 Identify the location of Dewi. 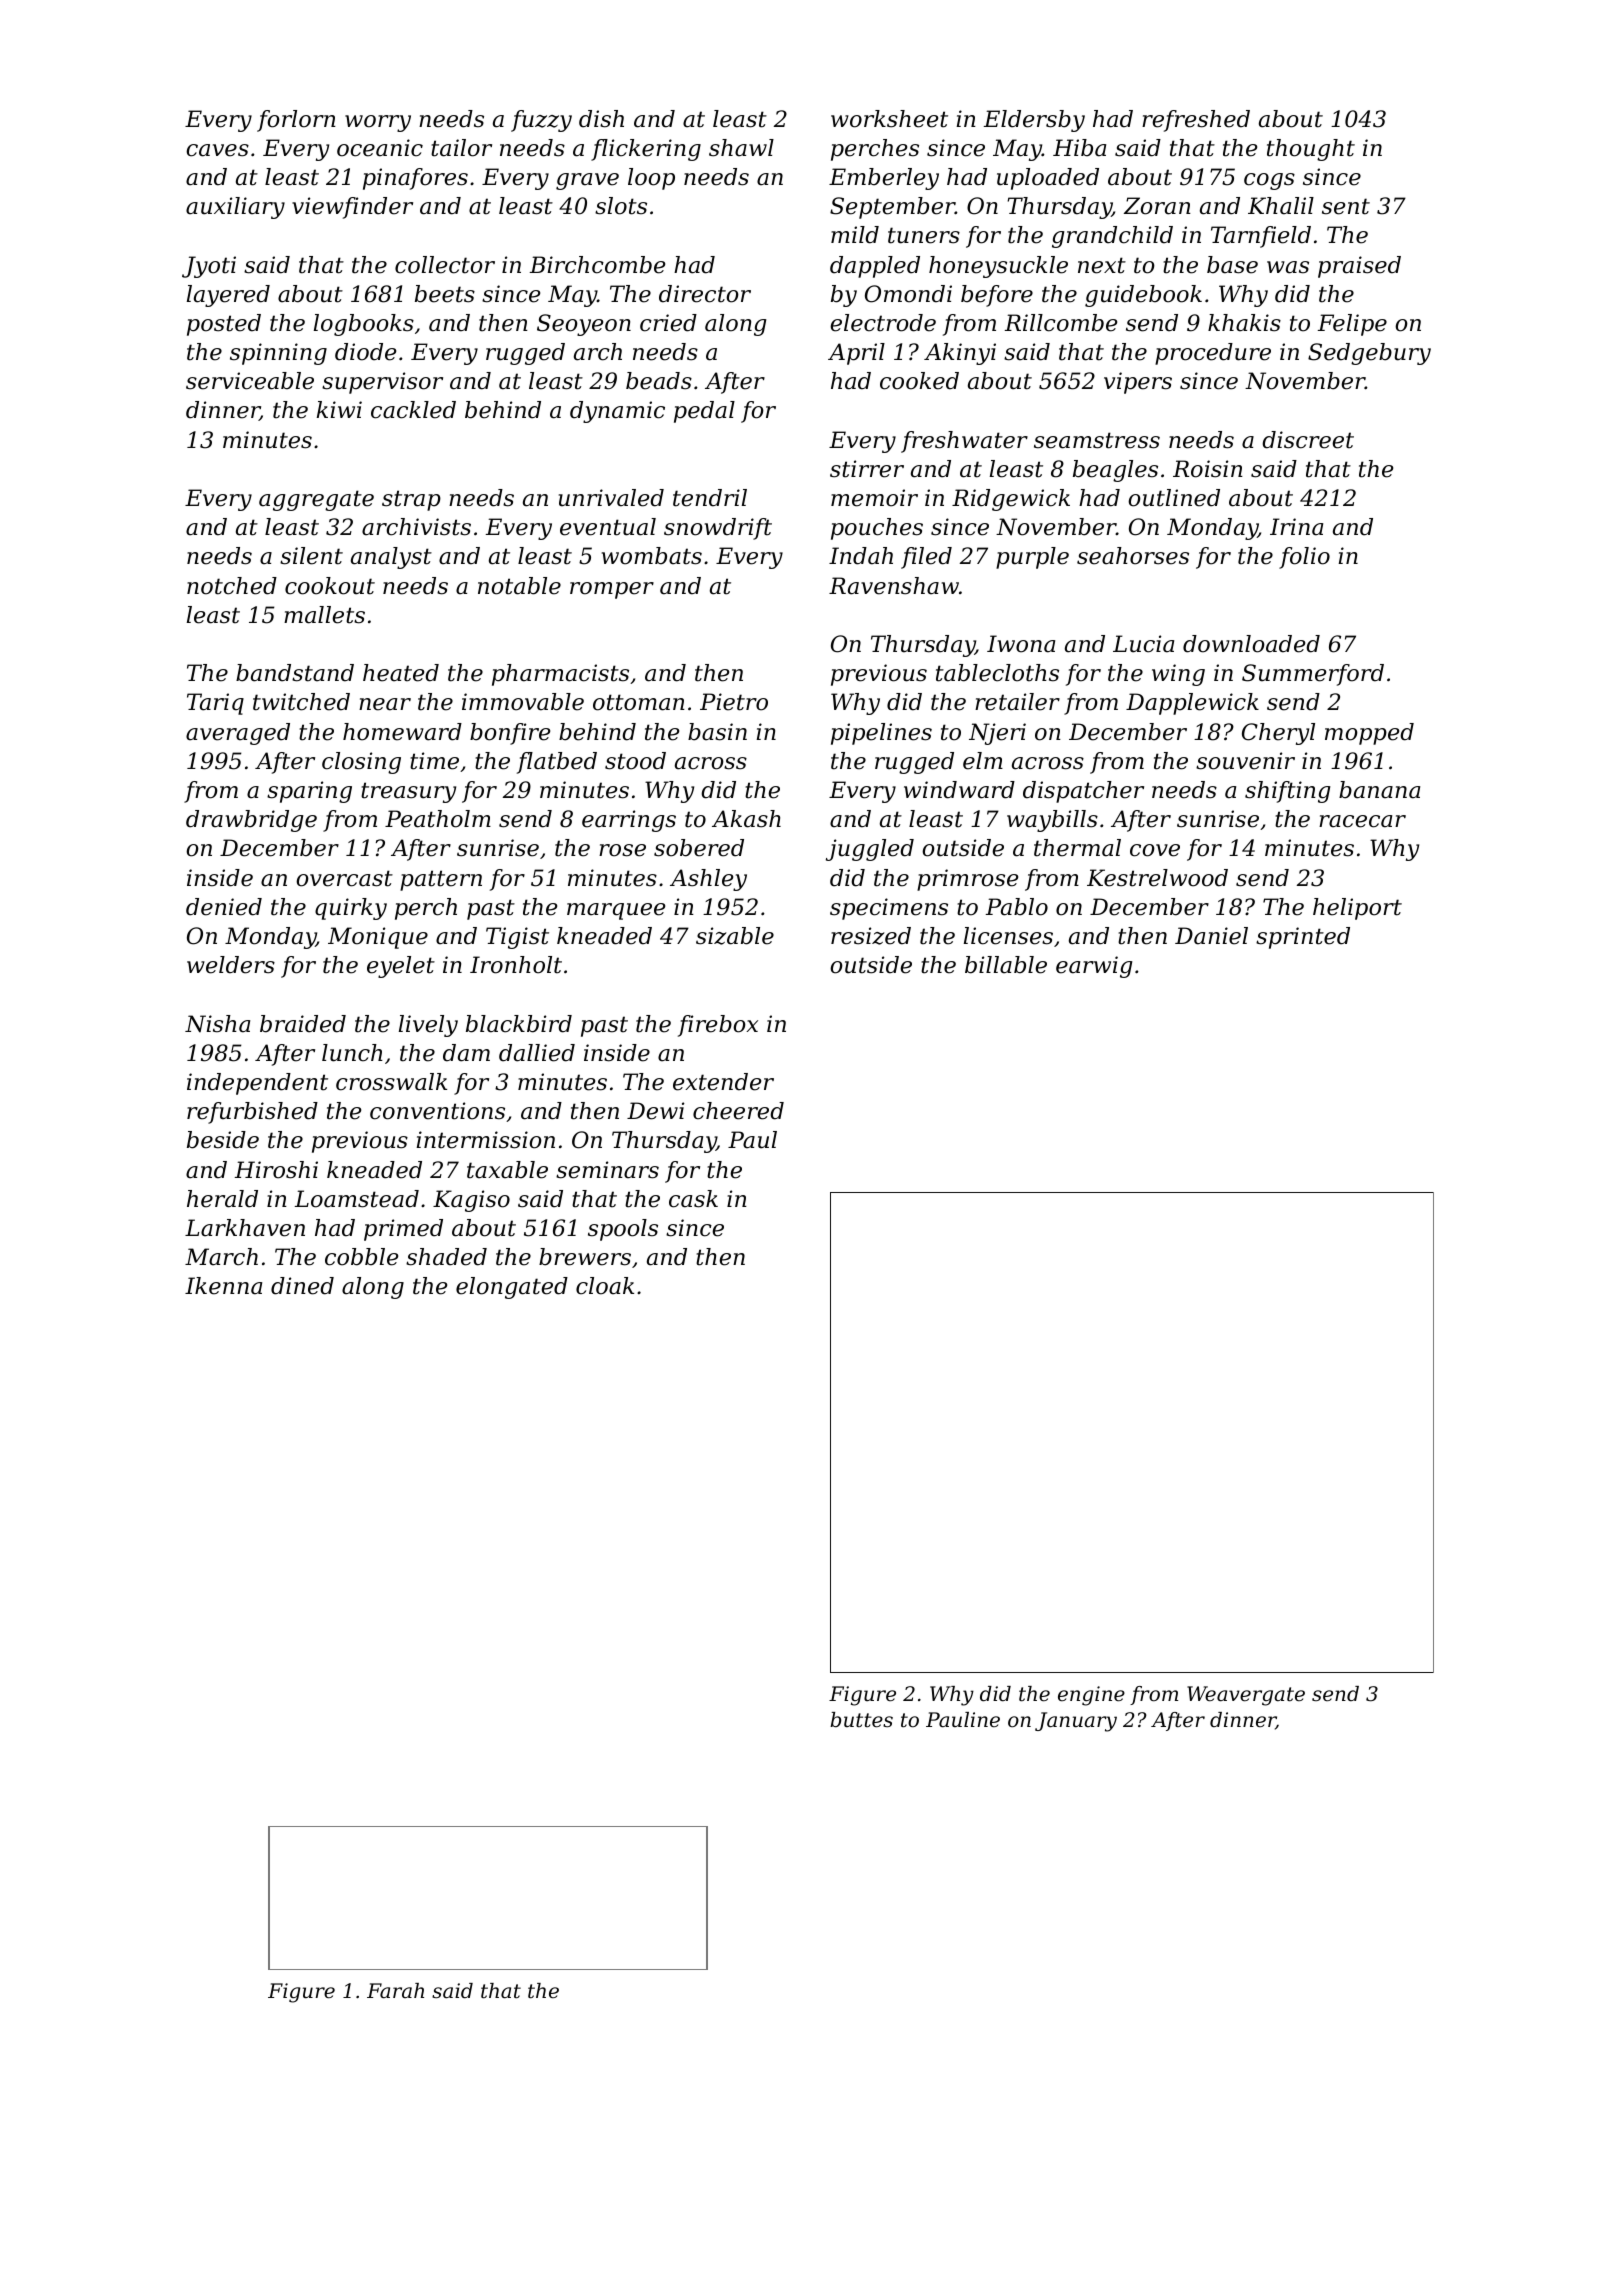
(655, 1111).
